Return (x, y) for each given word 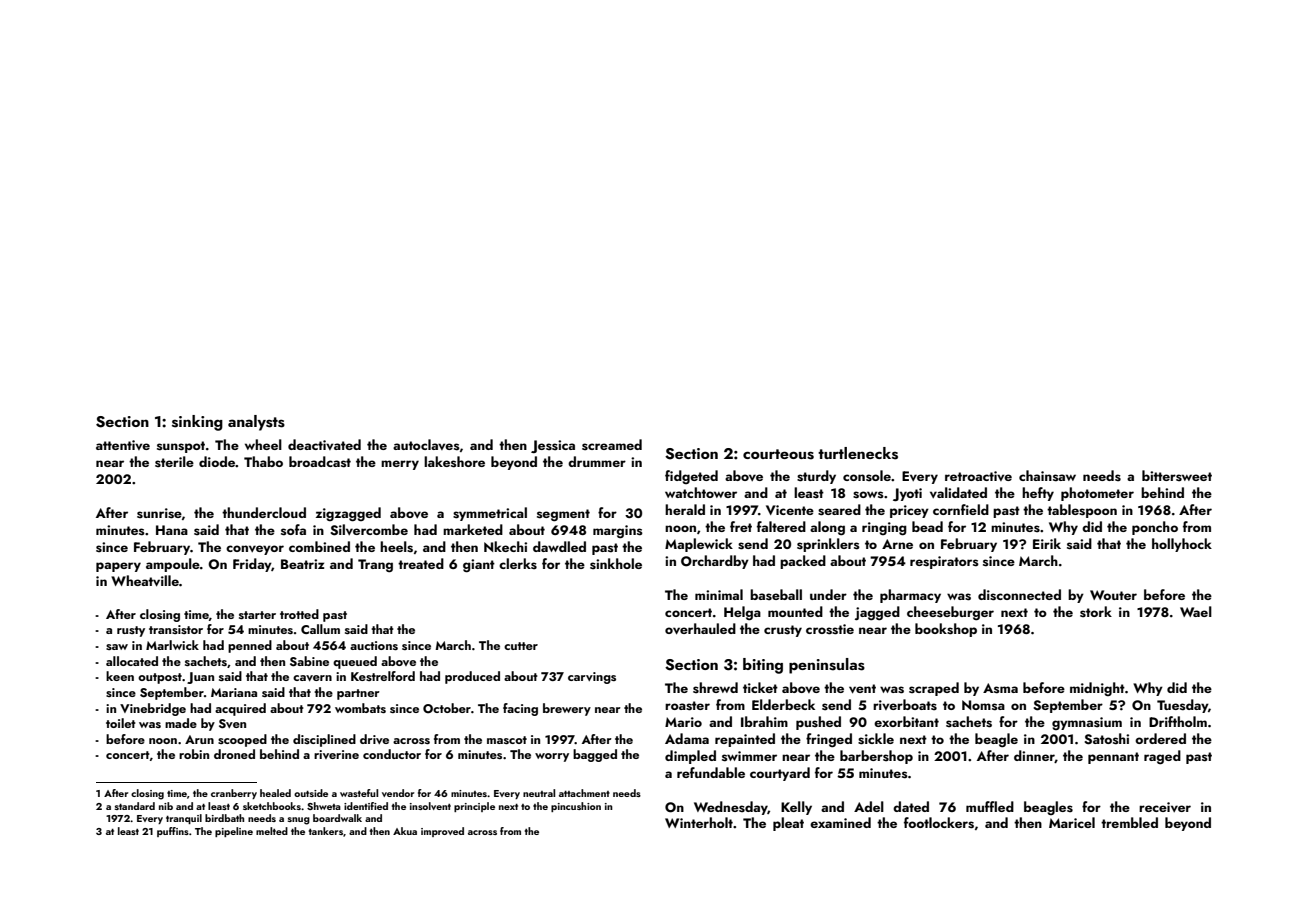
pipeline (234, 832)
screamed (612, 445)
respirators (944, 562)
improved (442, 832)
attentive (123, 445)
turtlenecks (858, 453)
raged (1162, 757)
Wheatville (145, 581)
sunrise (159, 513)
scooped (242, 740)
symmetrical (490, 514)
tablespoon (1082, 511)
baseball (776, 595)
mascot (507, 740)
